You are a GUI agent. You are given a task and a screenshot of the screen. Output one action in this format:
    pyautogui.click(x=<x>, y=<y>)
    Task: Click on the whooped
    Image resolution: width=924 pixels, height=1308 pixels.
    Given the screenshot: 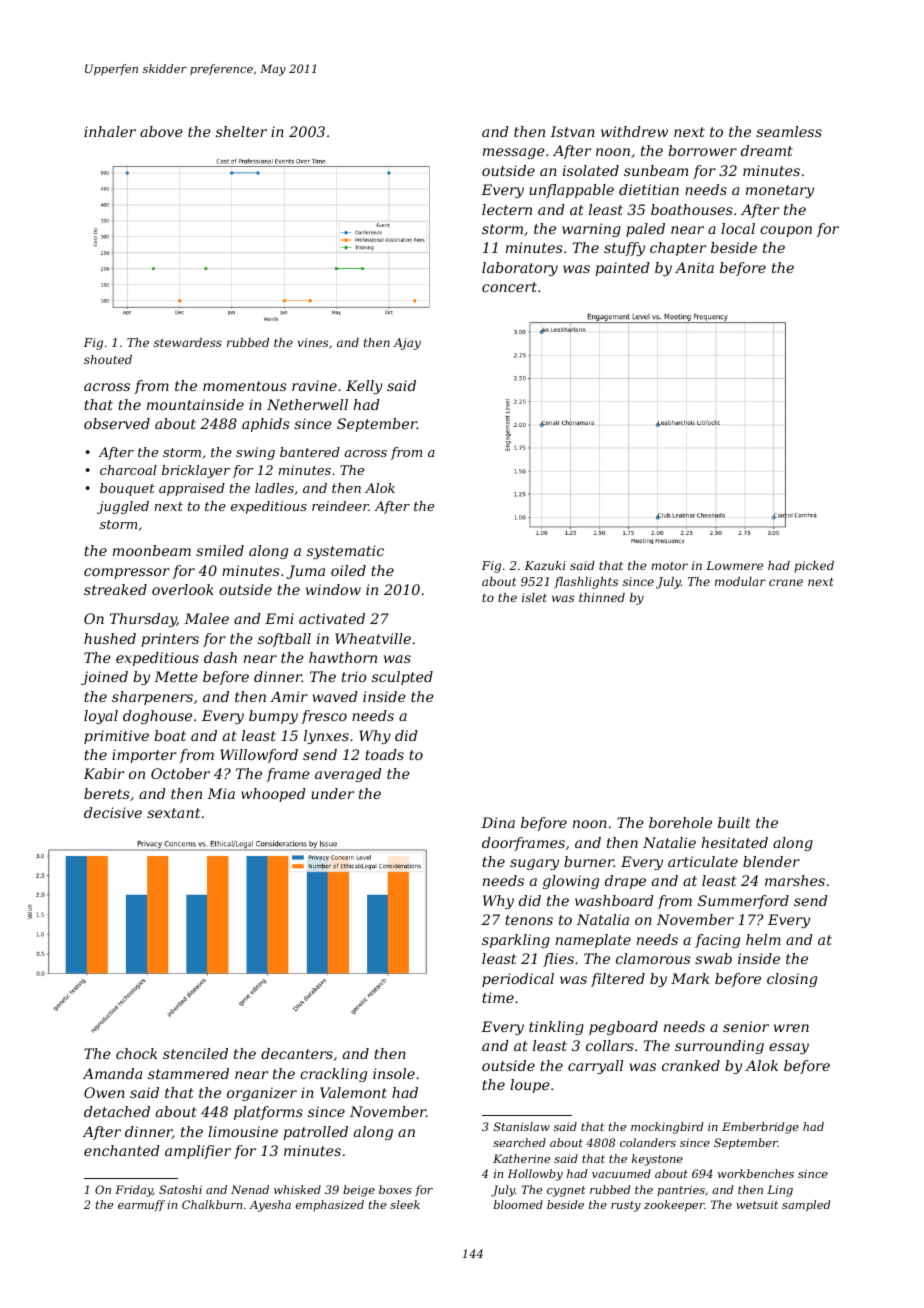 What is the action you would take?
    pyautogui.click(x=273, y=795)
